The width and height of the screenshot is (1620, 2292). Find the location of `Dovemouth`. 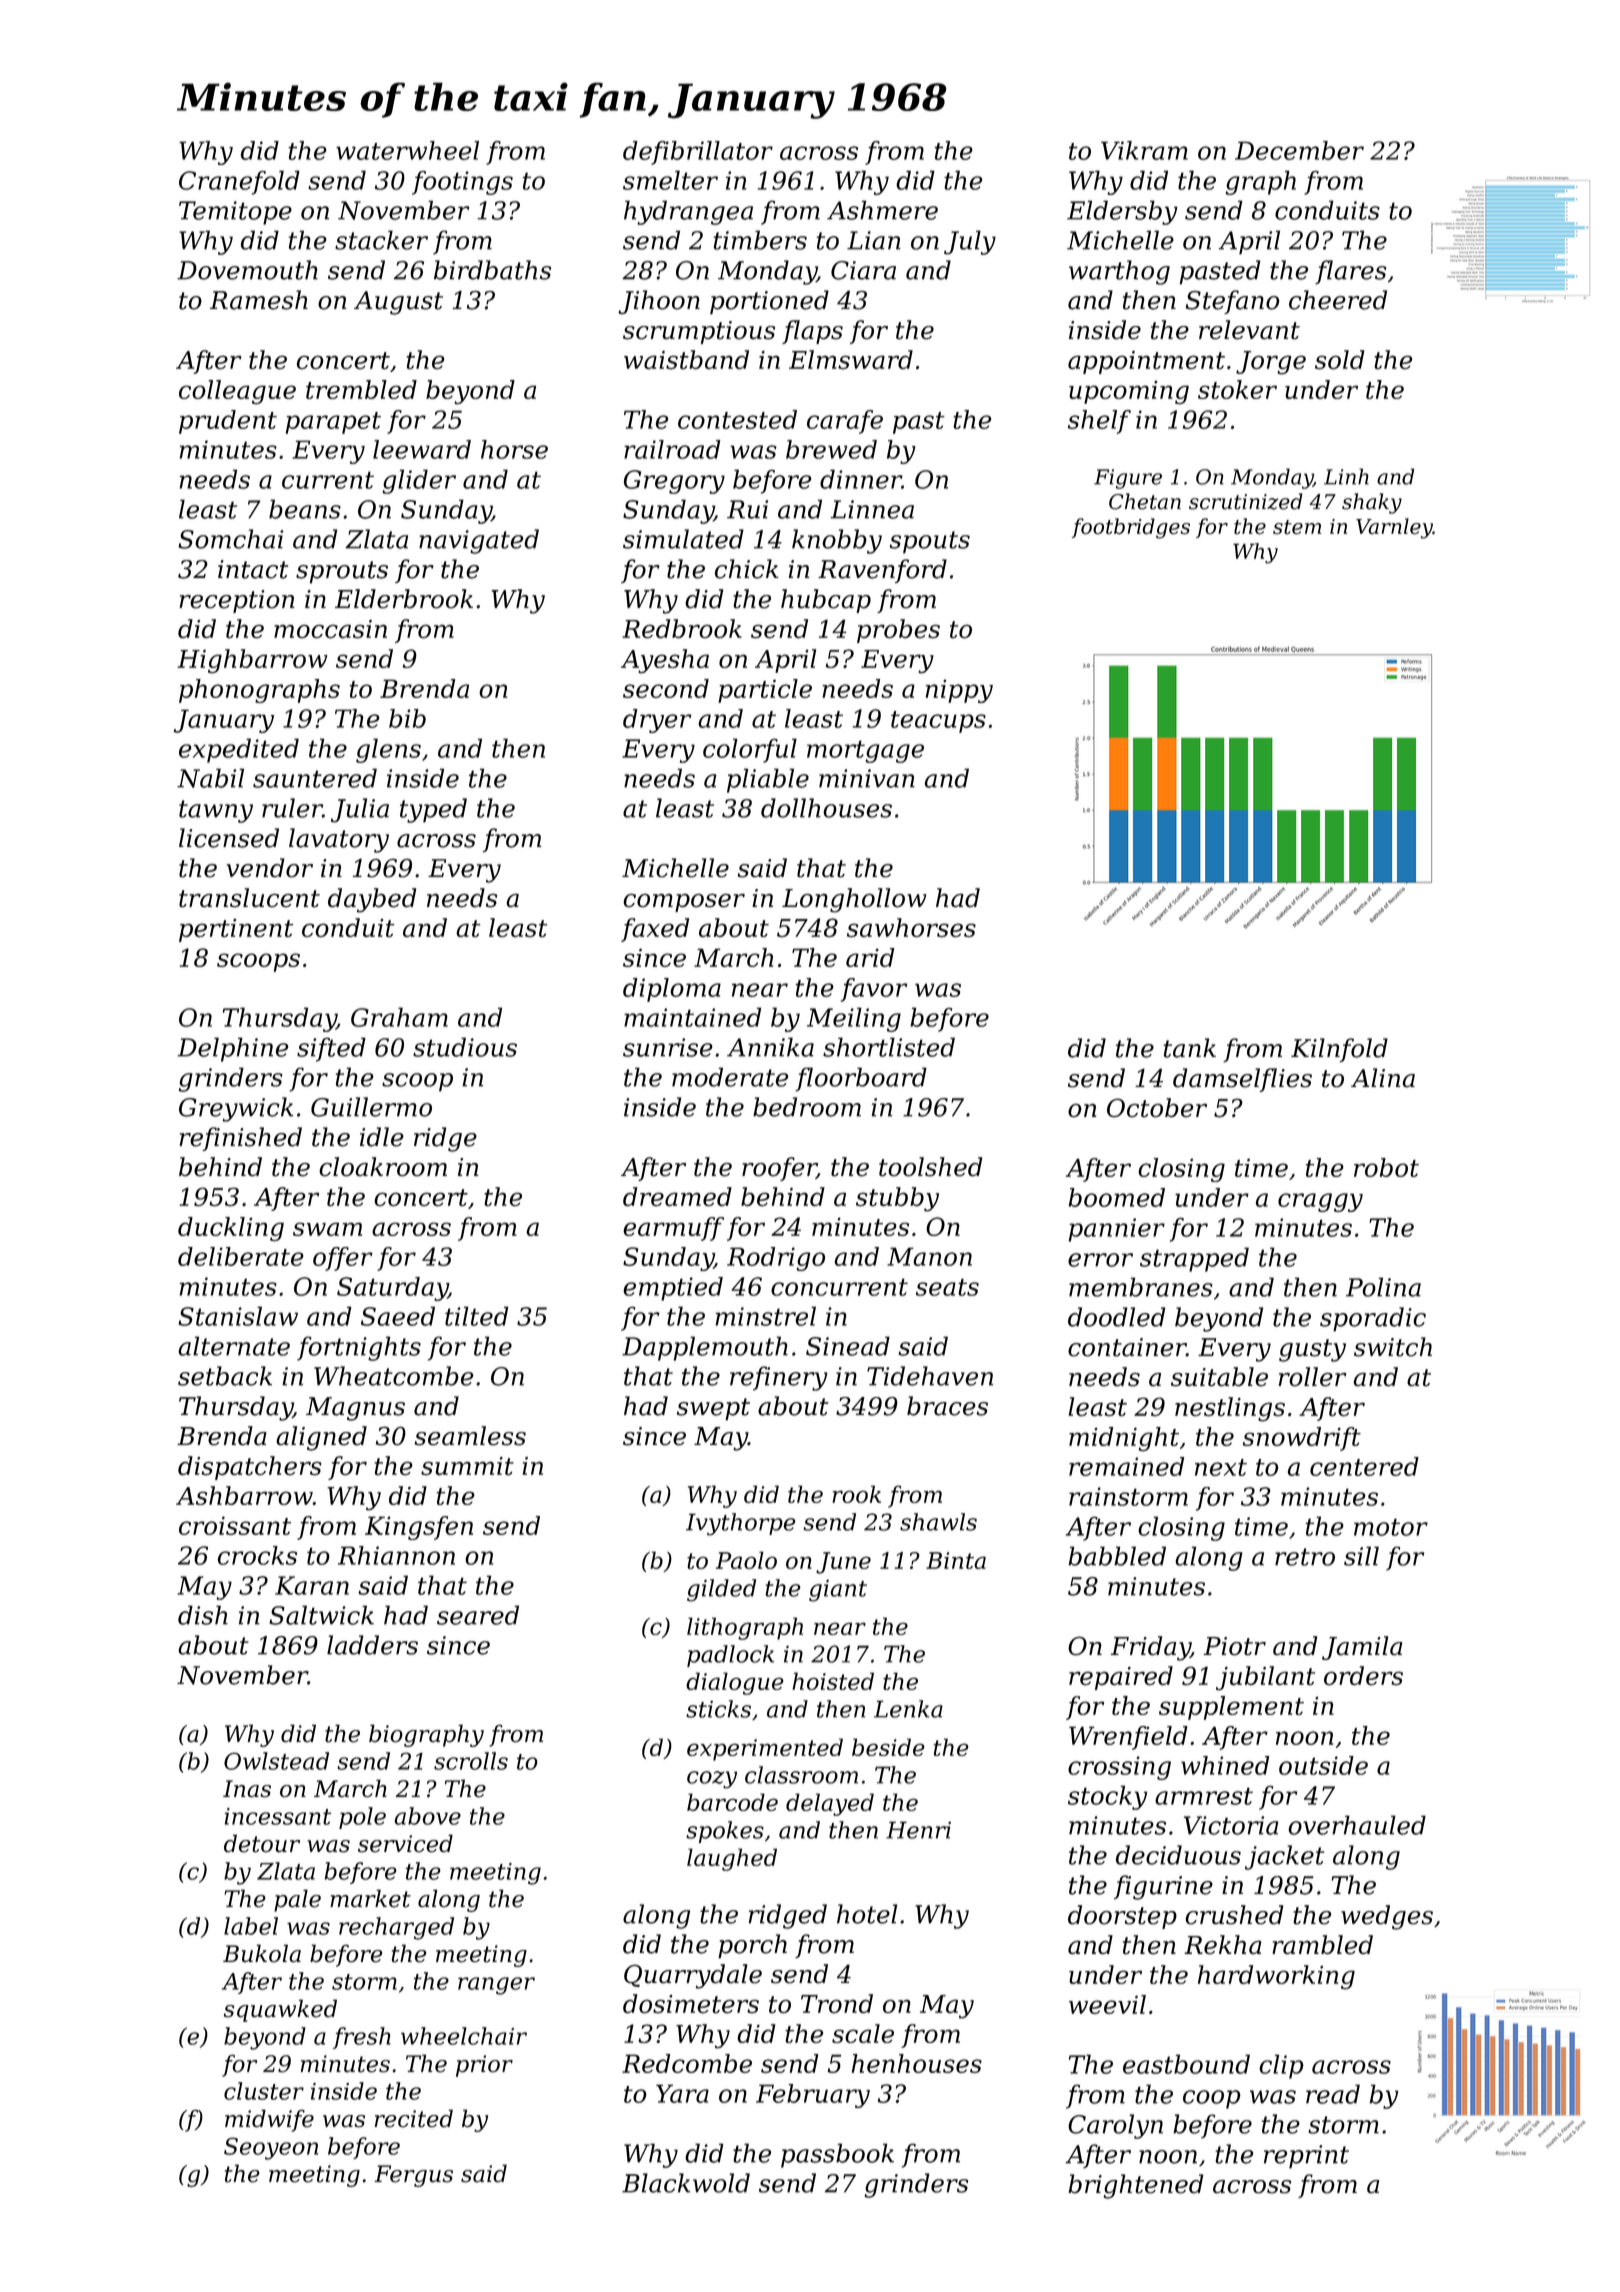

Dovemouth is located at coordinates (247, 270).
